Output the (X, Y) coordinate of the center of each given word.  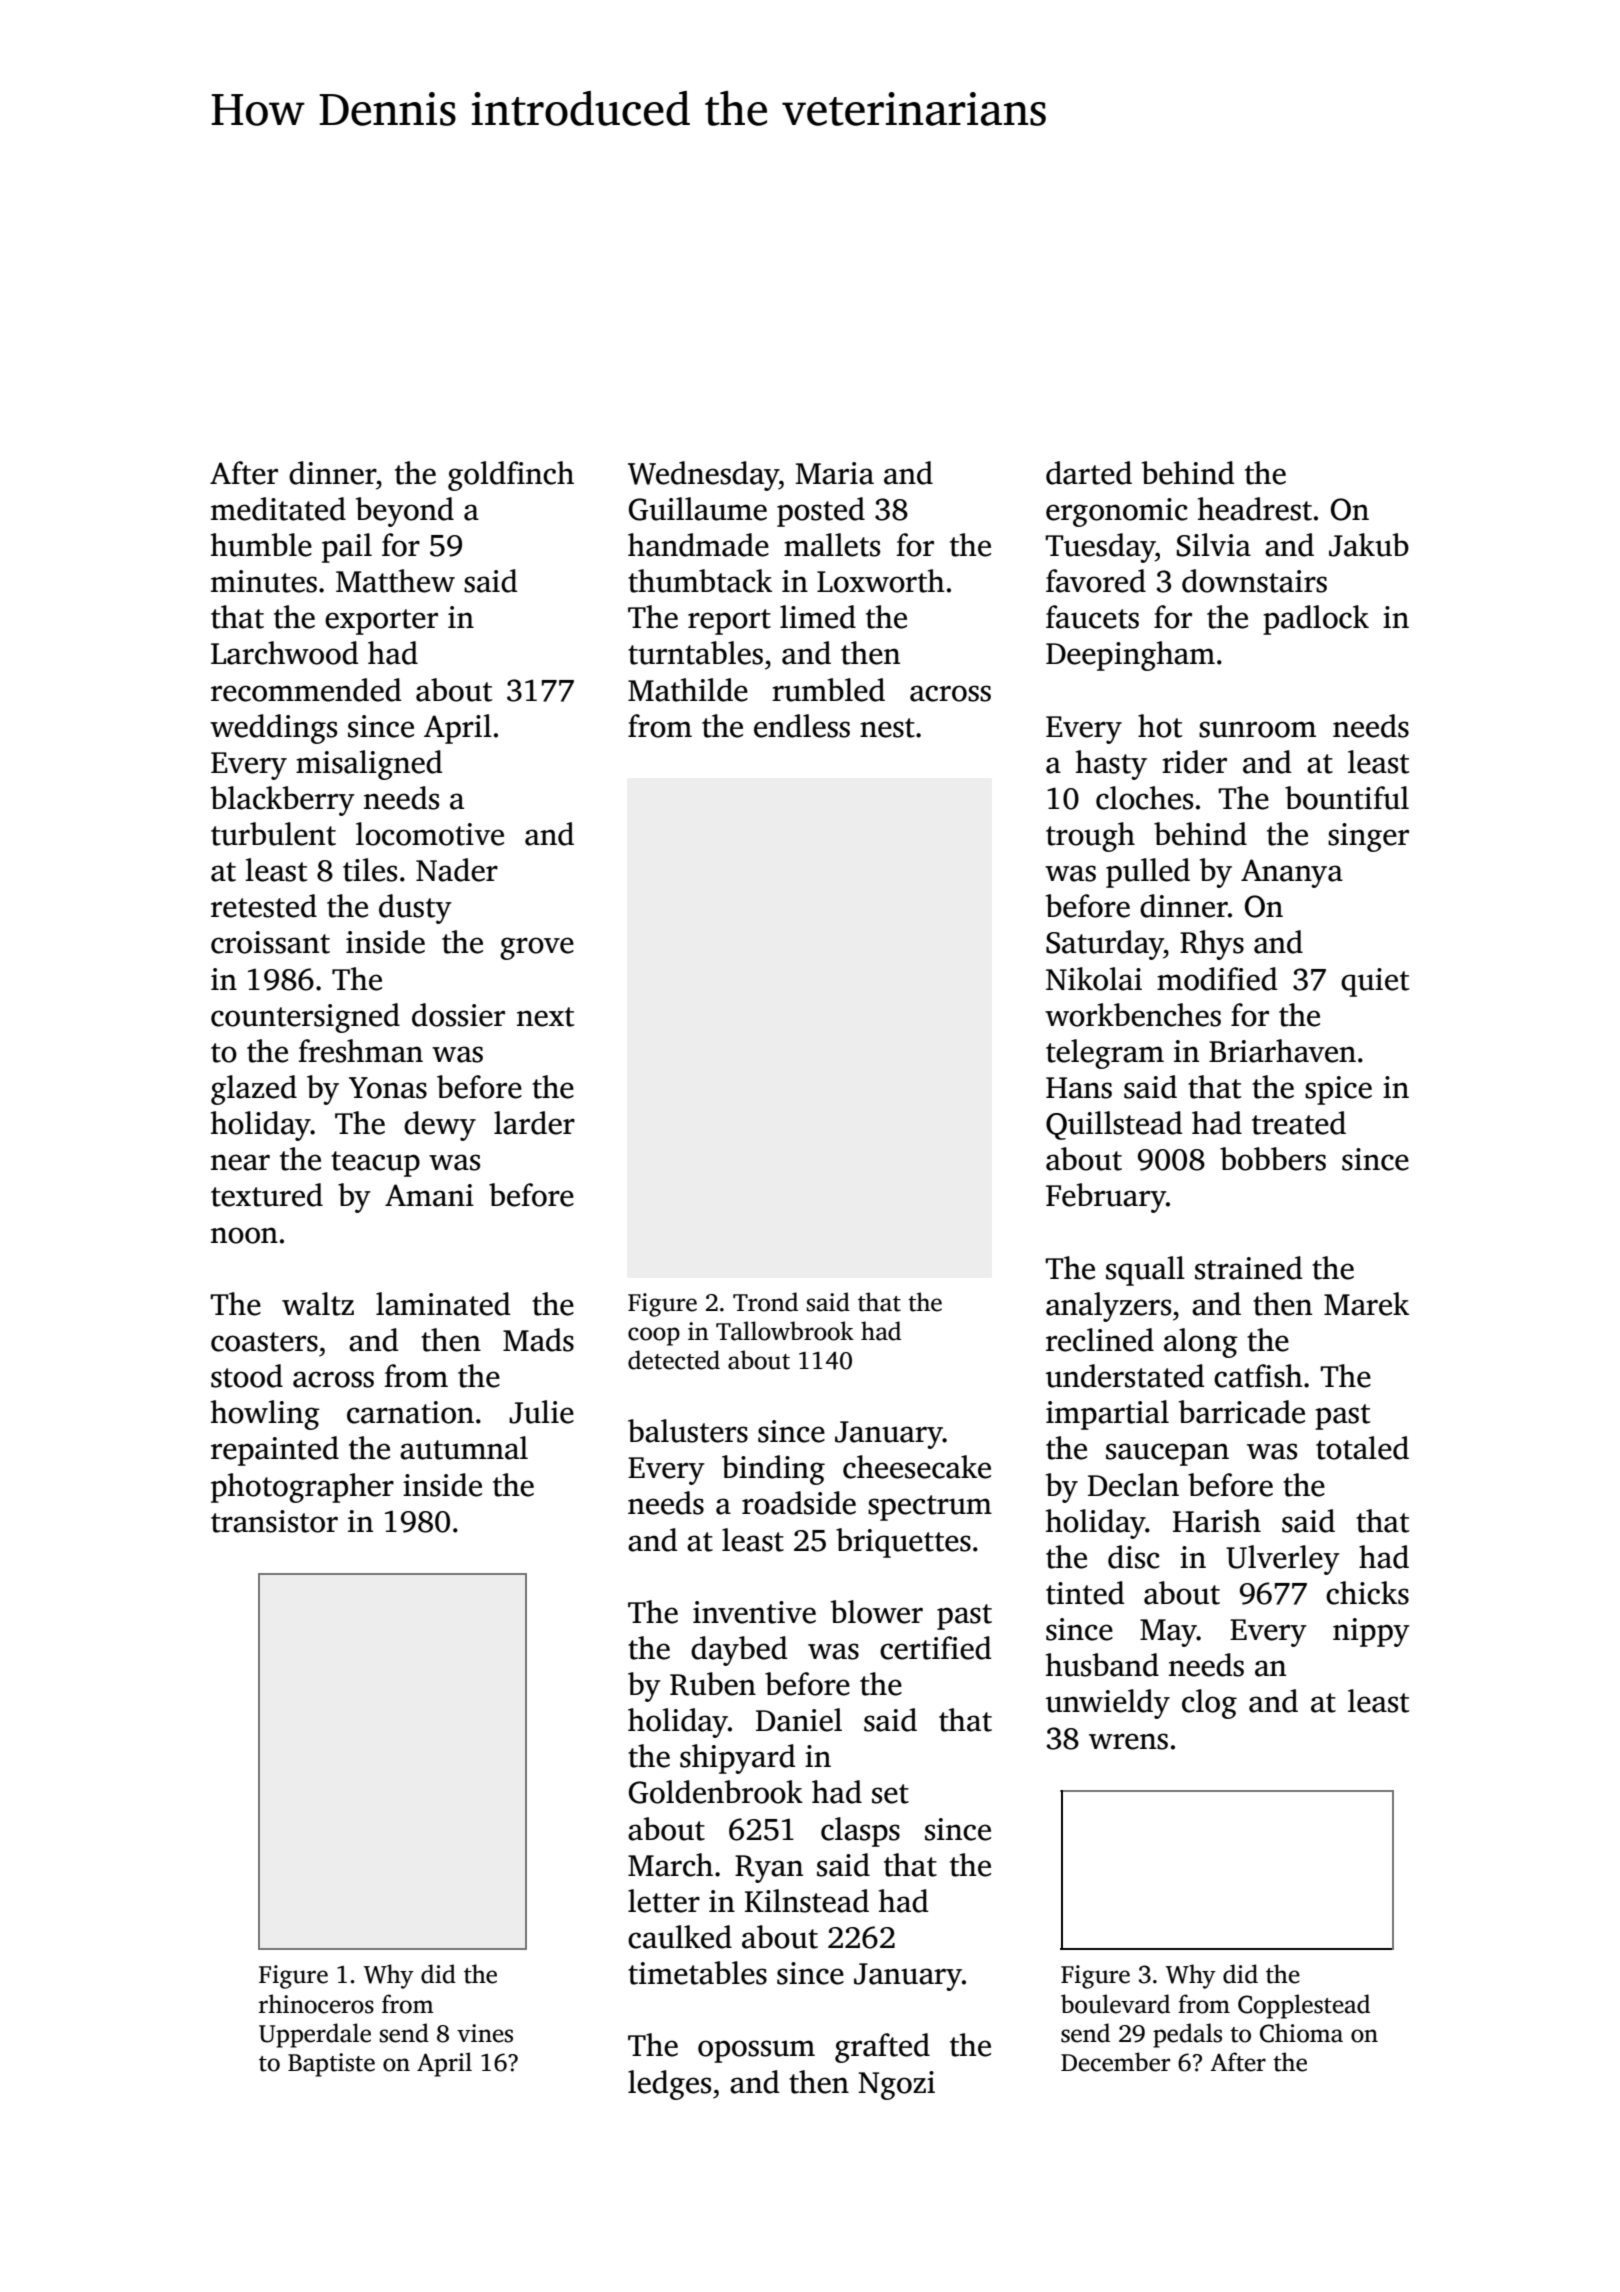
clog (1209, 1704)
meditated (278, 509)
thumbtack (700, 581)
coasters (264, 1342)
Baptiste (331, 2065)
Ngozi (896, 2085)
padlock (1316, 620)
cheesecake (917, 1467)
